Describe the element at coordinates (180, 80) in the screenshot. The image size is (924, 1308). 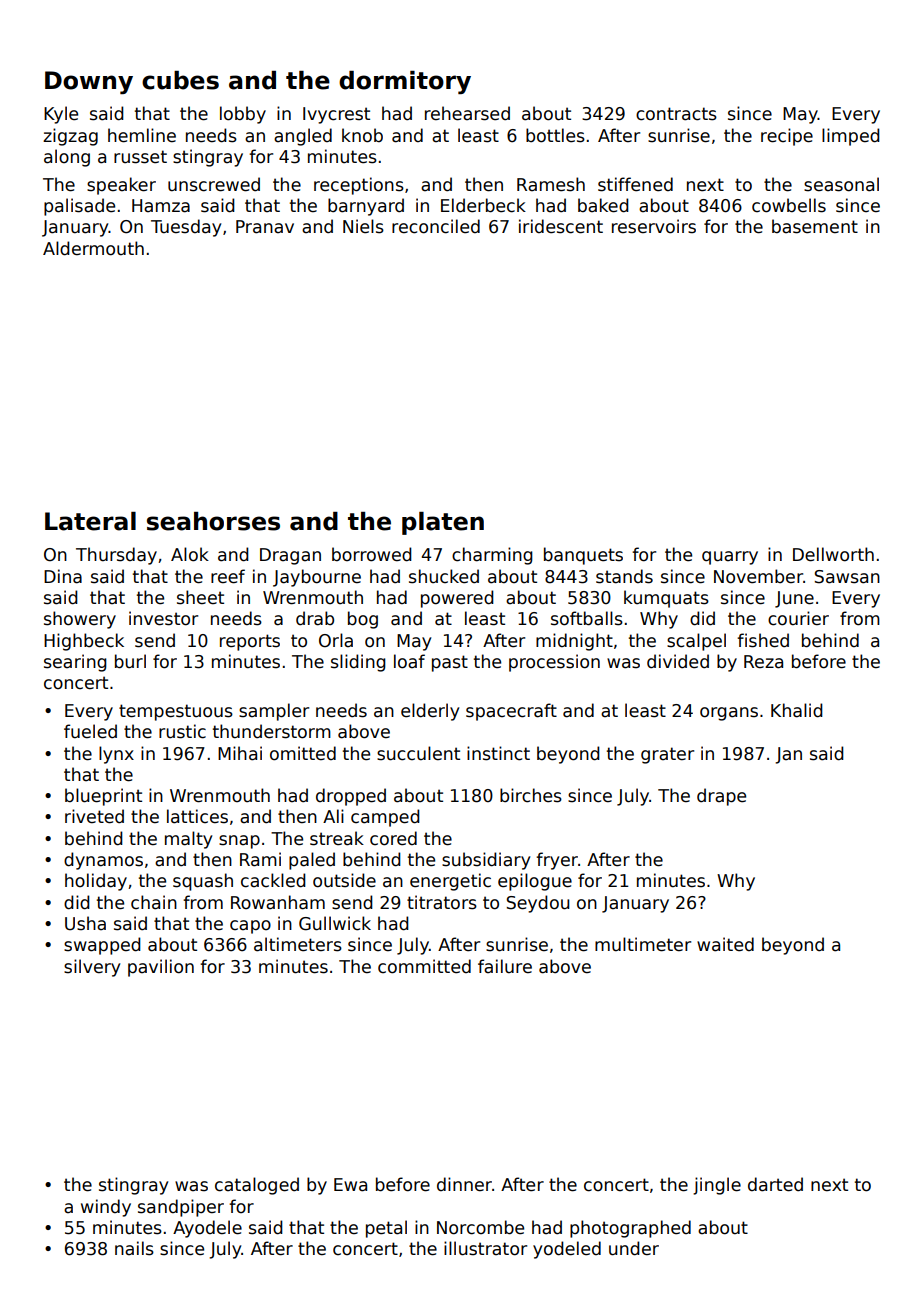
I see `cubes` at that location.
